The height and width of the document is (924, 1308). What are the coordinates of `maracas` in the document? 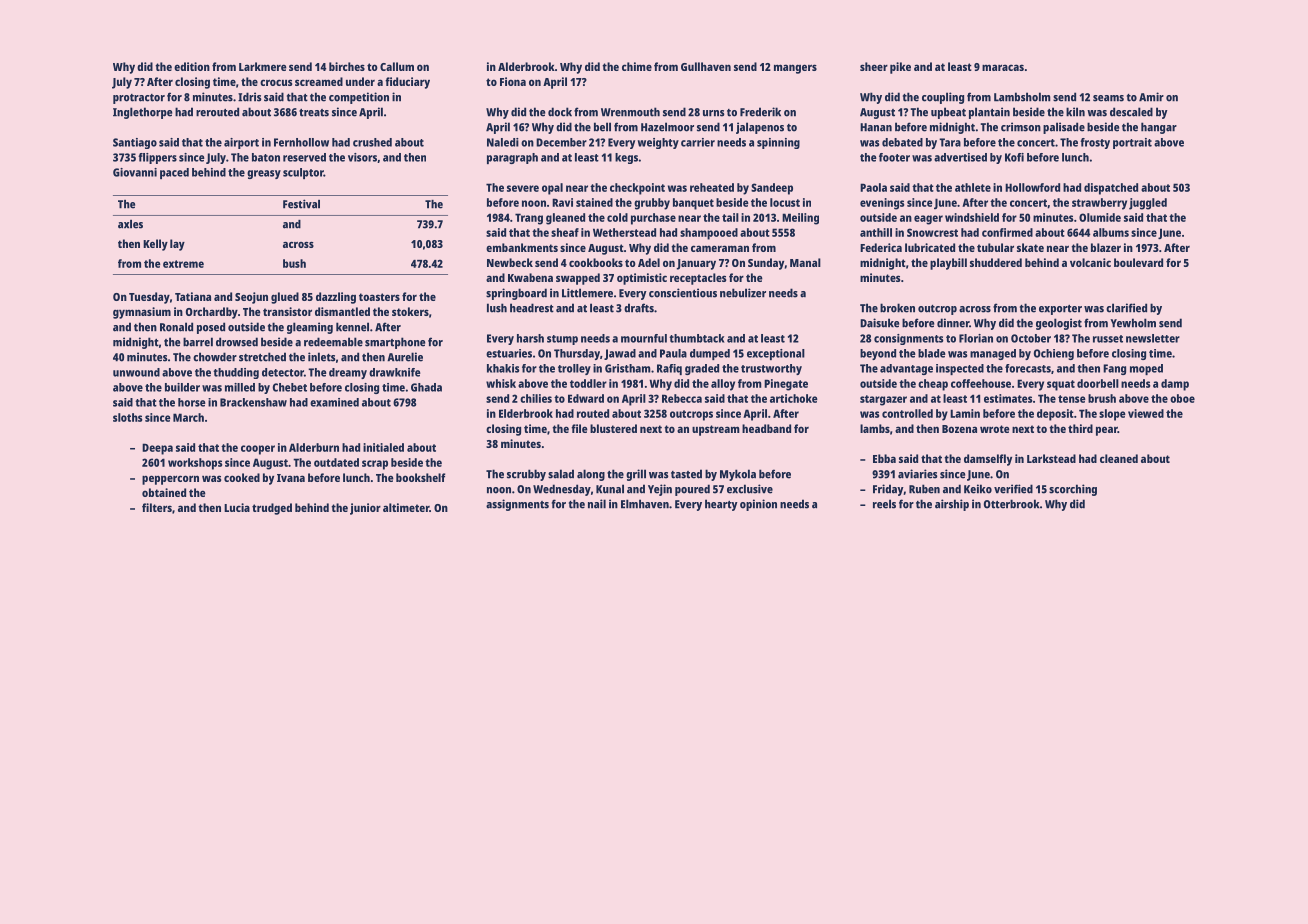 It's located at (1003, 67).
